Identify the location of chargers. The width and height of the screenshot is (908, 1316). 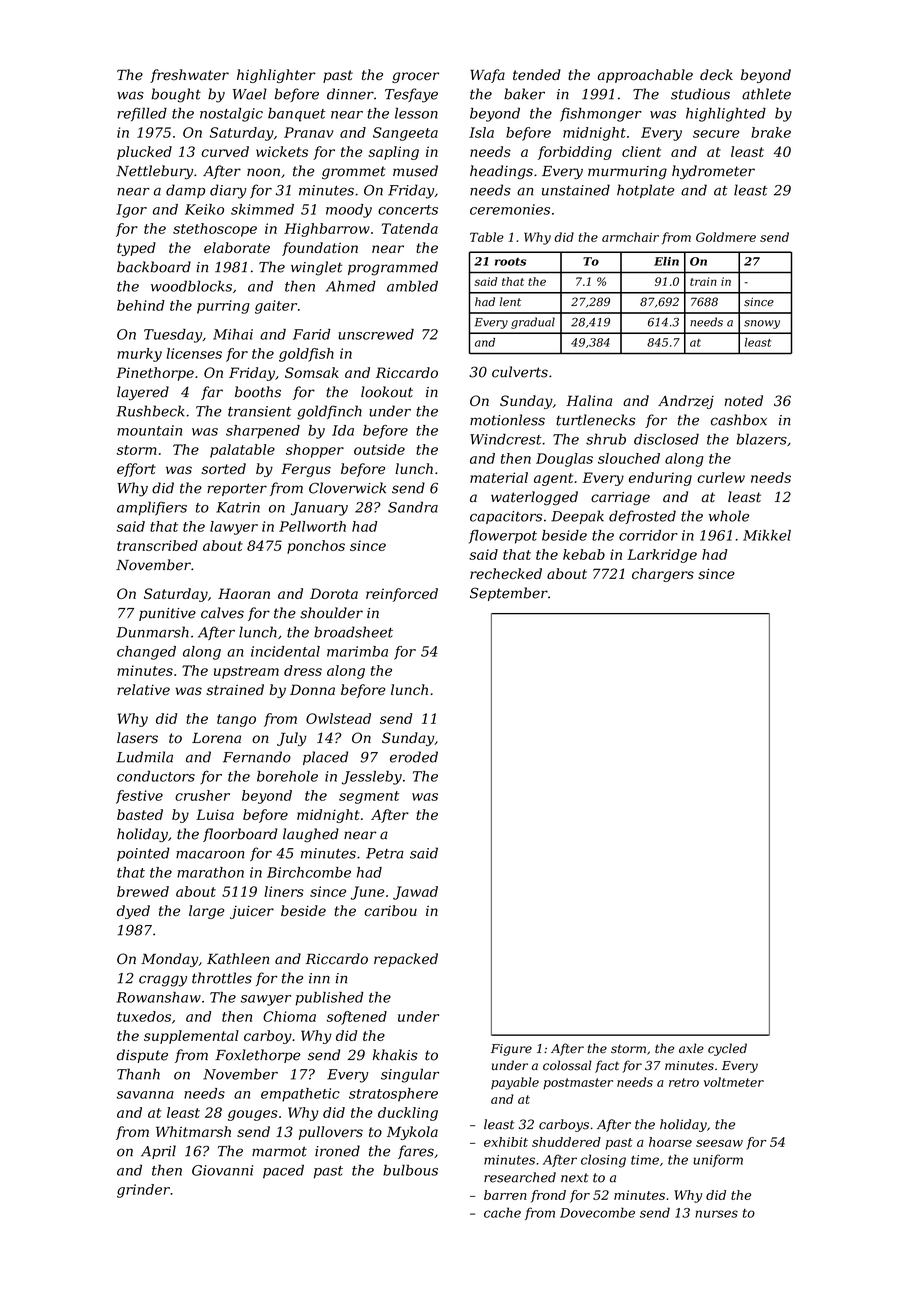
(663, 575).
